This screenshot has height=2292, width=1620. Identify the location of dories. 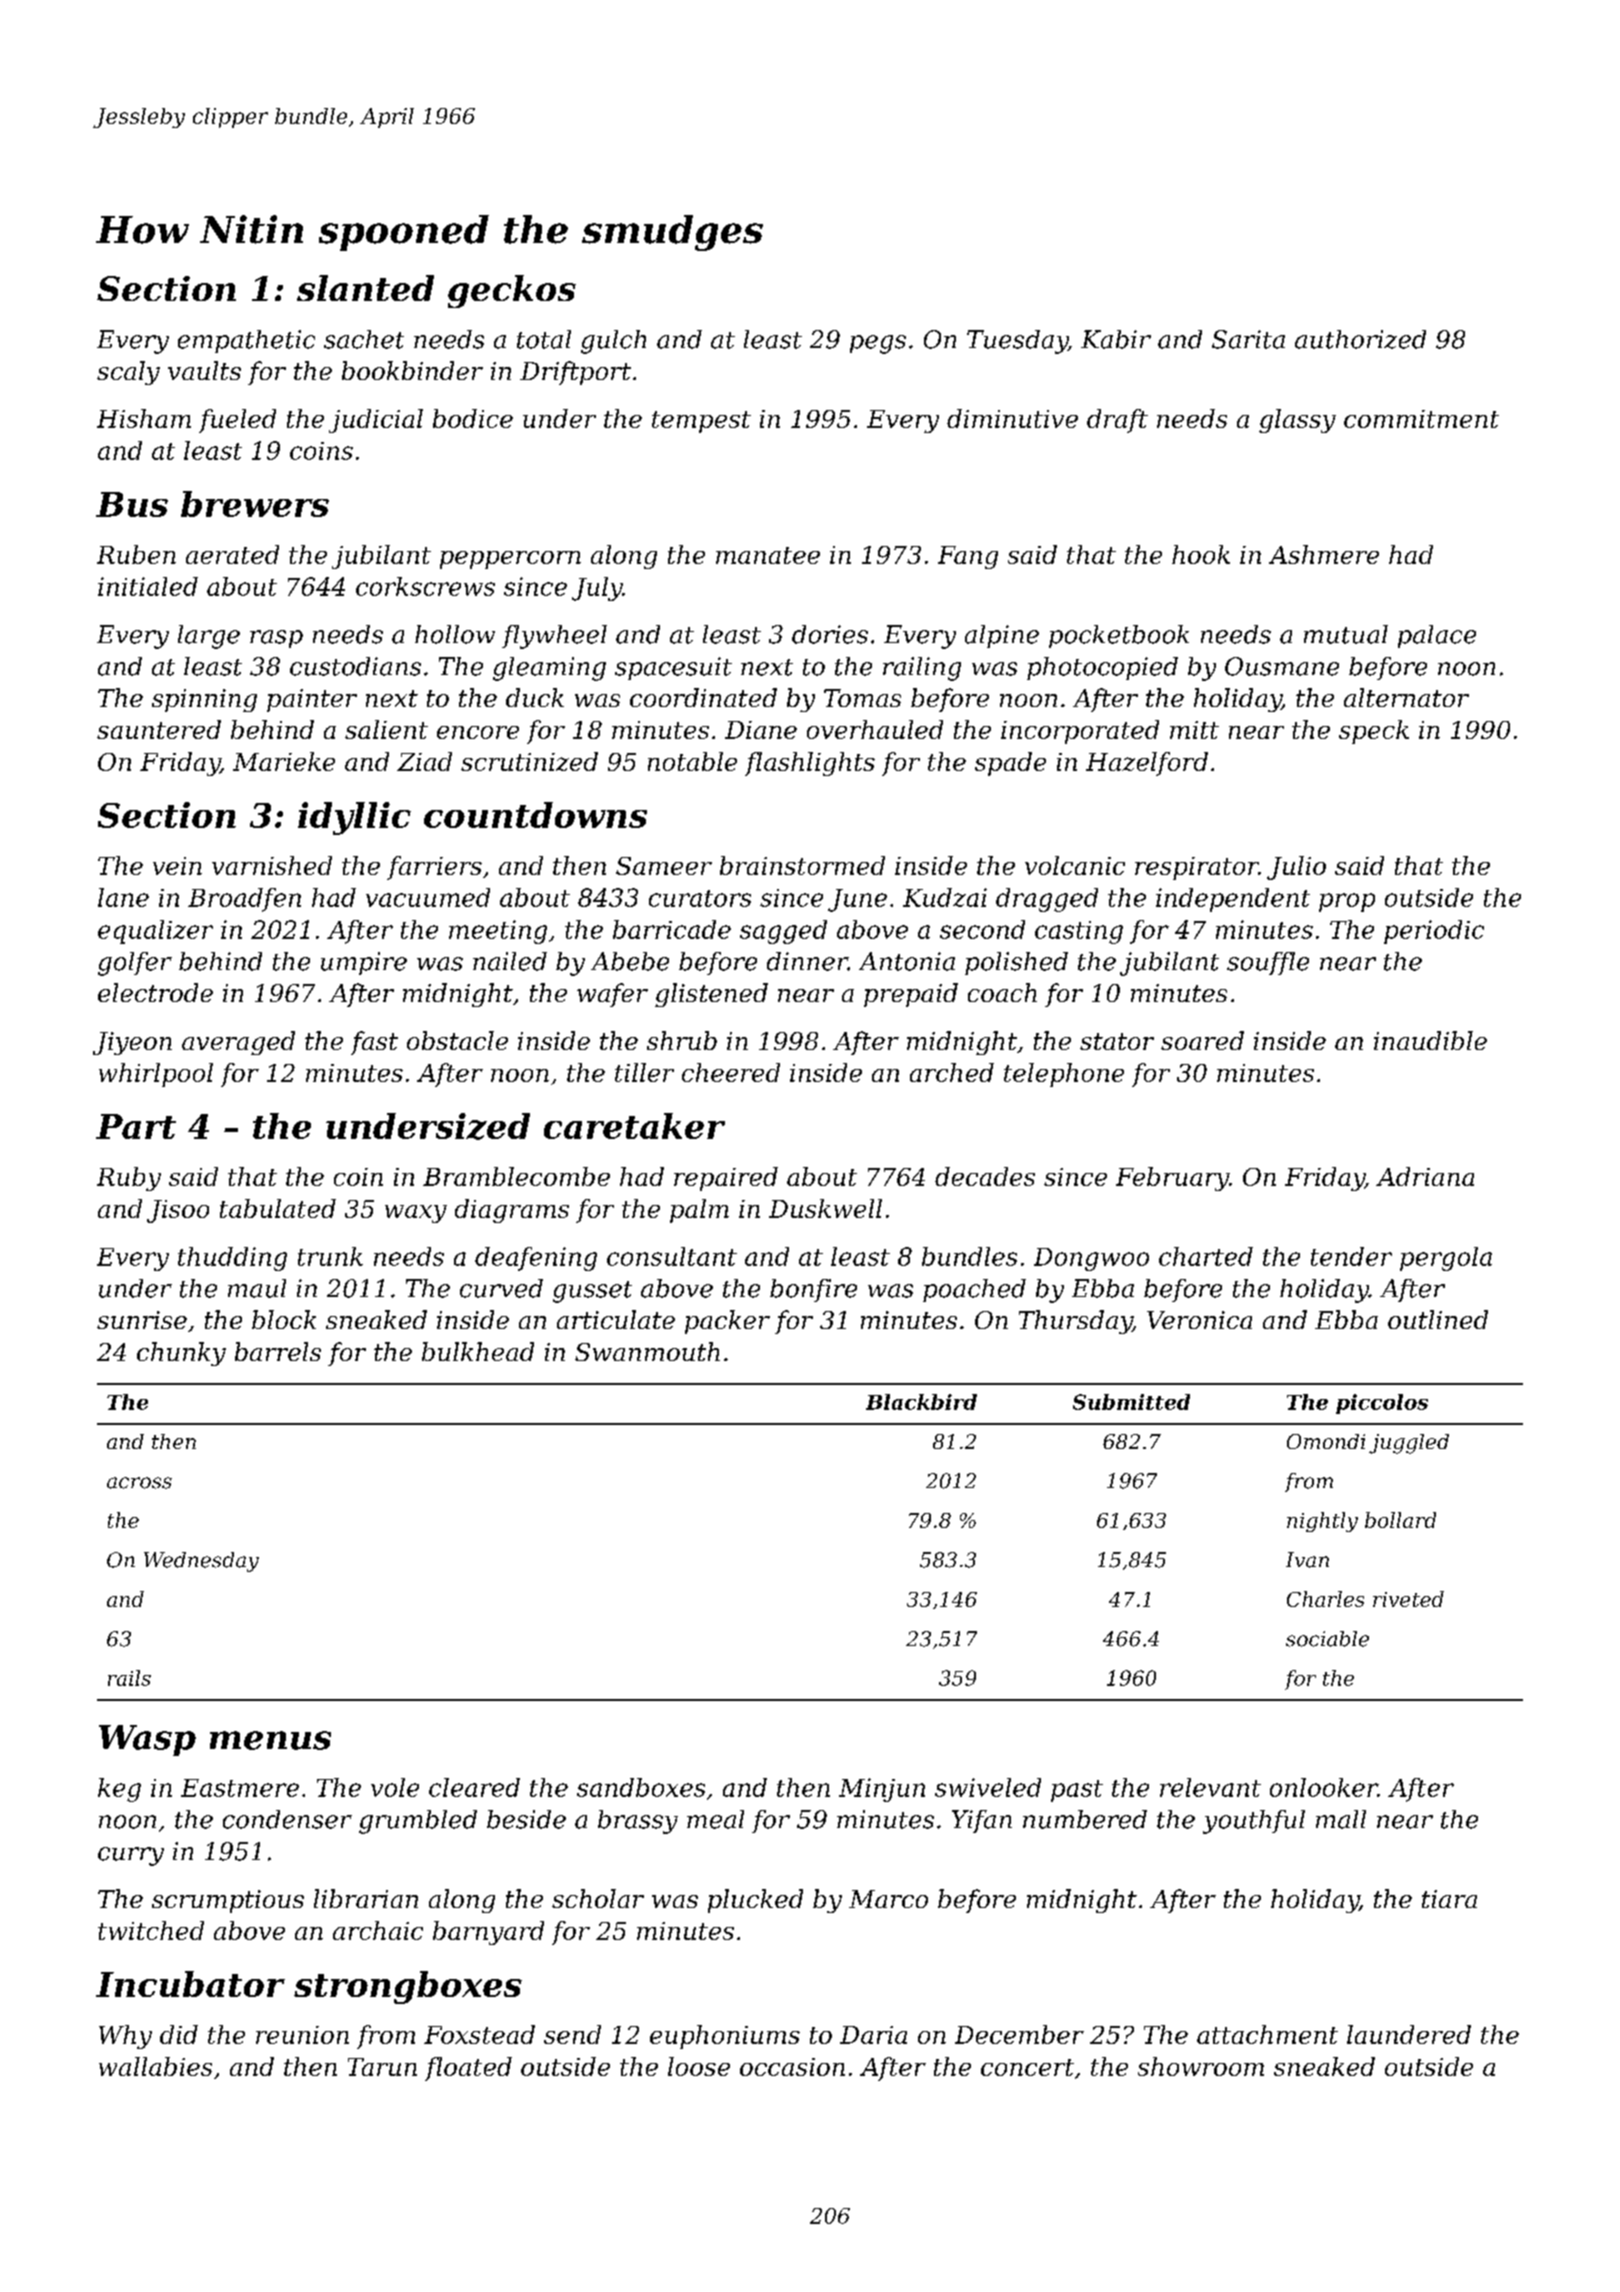
(830, 634).
